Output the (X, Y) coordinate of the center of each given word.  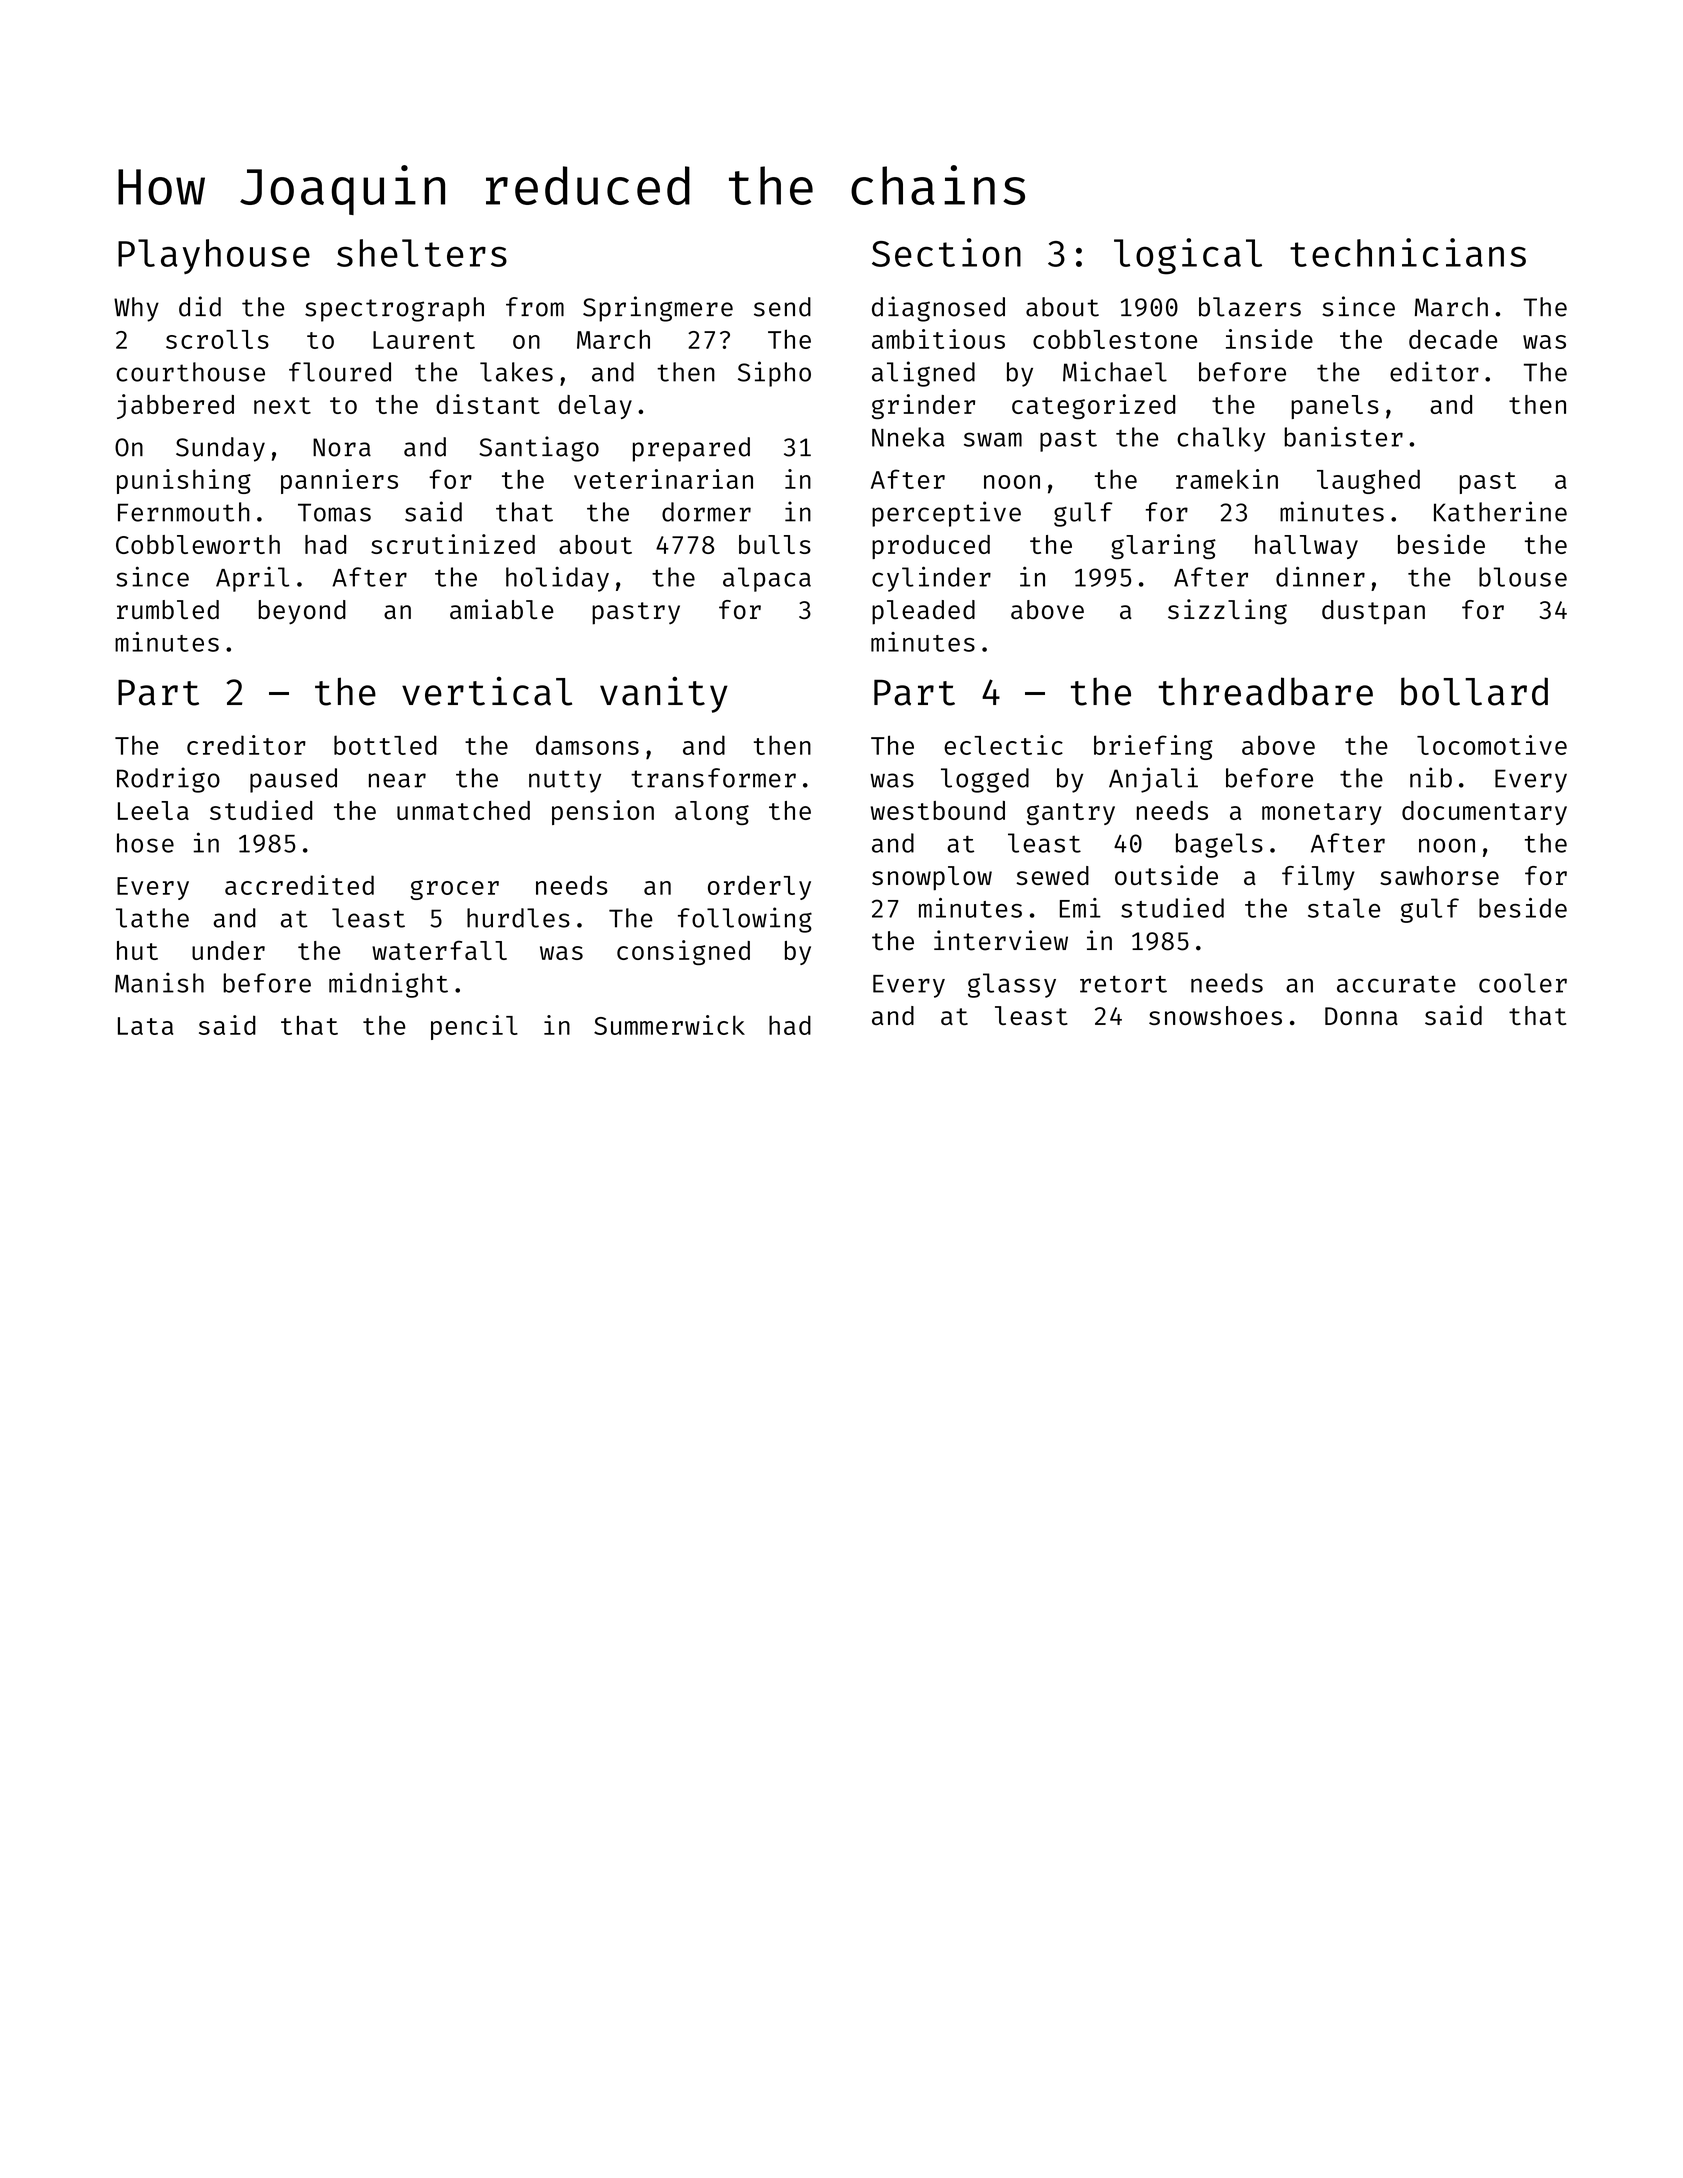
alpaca (767, 579)
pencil (474, 1027)
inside (1269, 339)
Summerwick (669, 1025)
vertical (487, 691)
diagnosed (938, 309)
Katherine (1500, 511)
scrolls (217, 339)
